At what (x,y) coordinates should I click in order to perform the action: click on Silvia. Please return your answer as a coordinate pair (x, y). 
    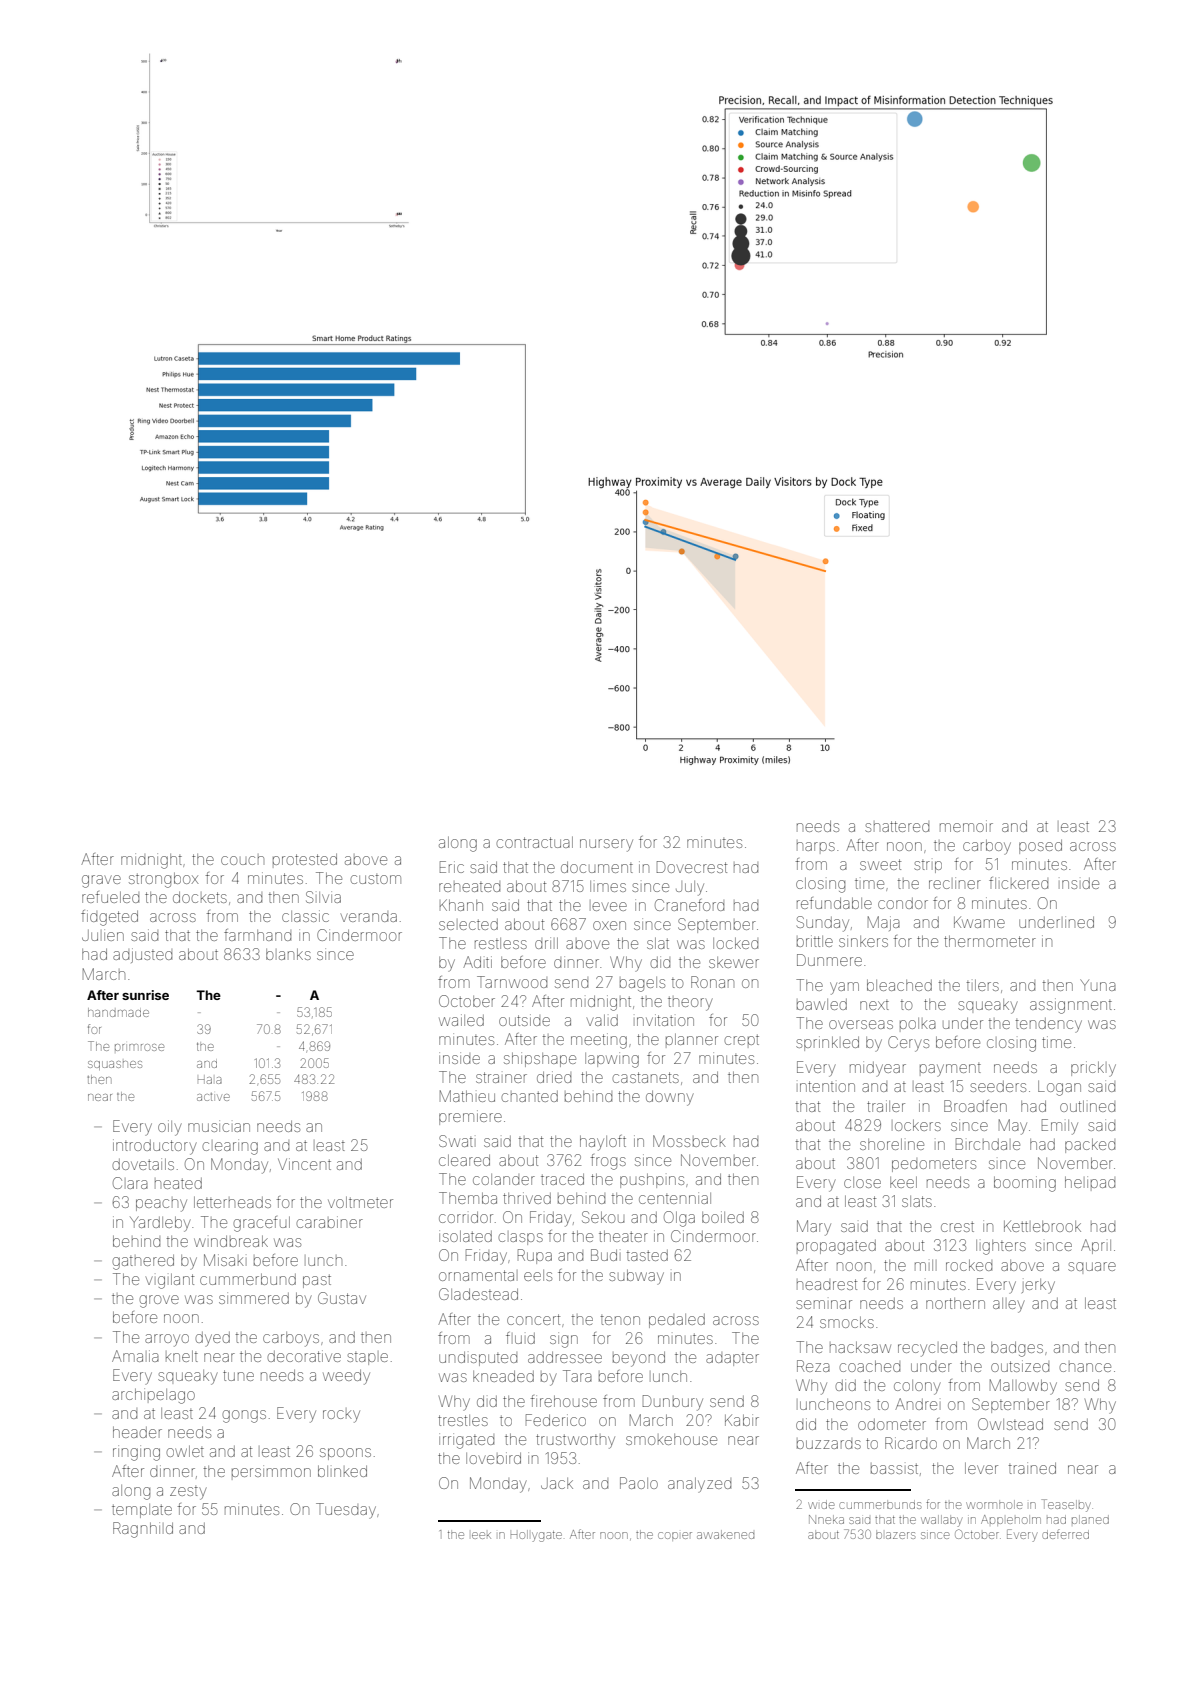
    Looking at the image, I should click on (323, 897).
